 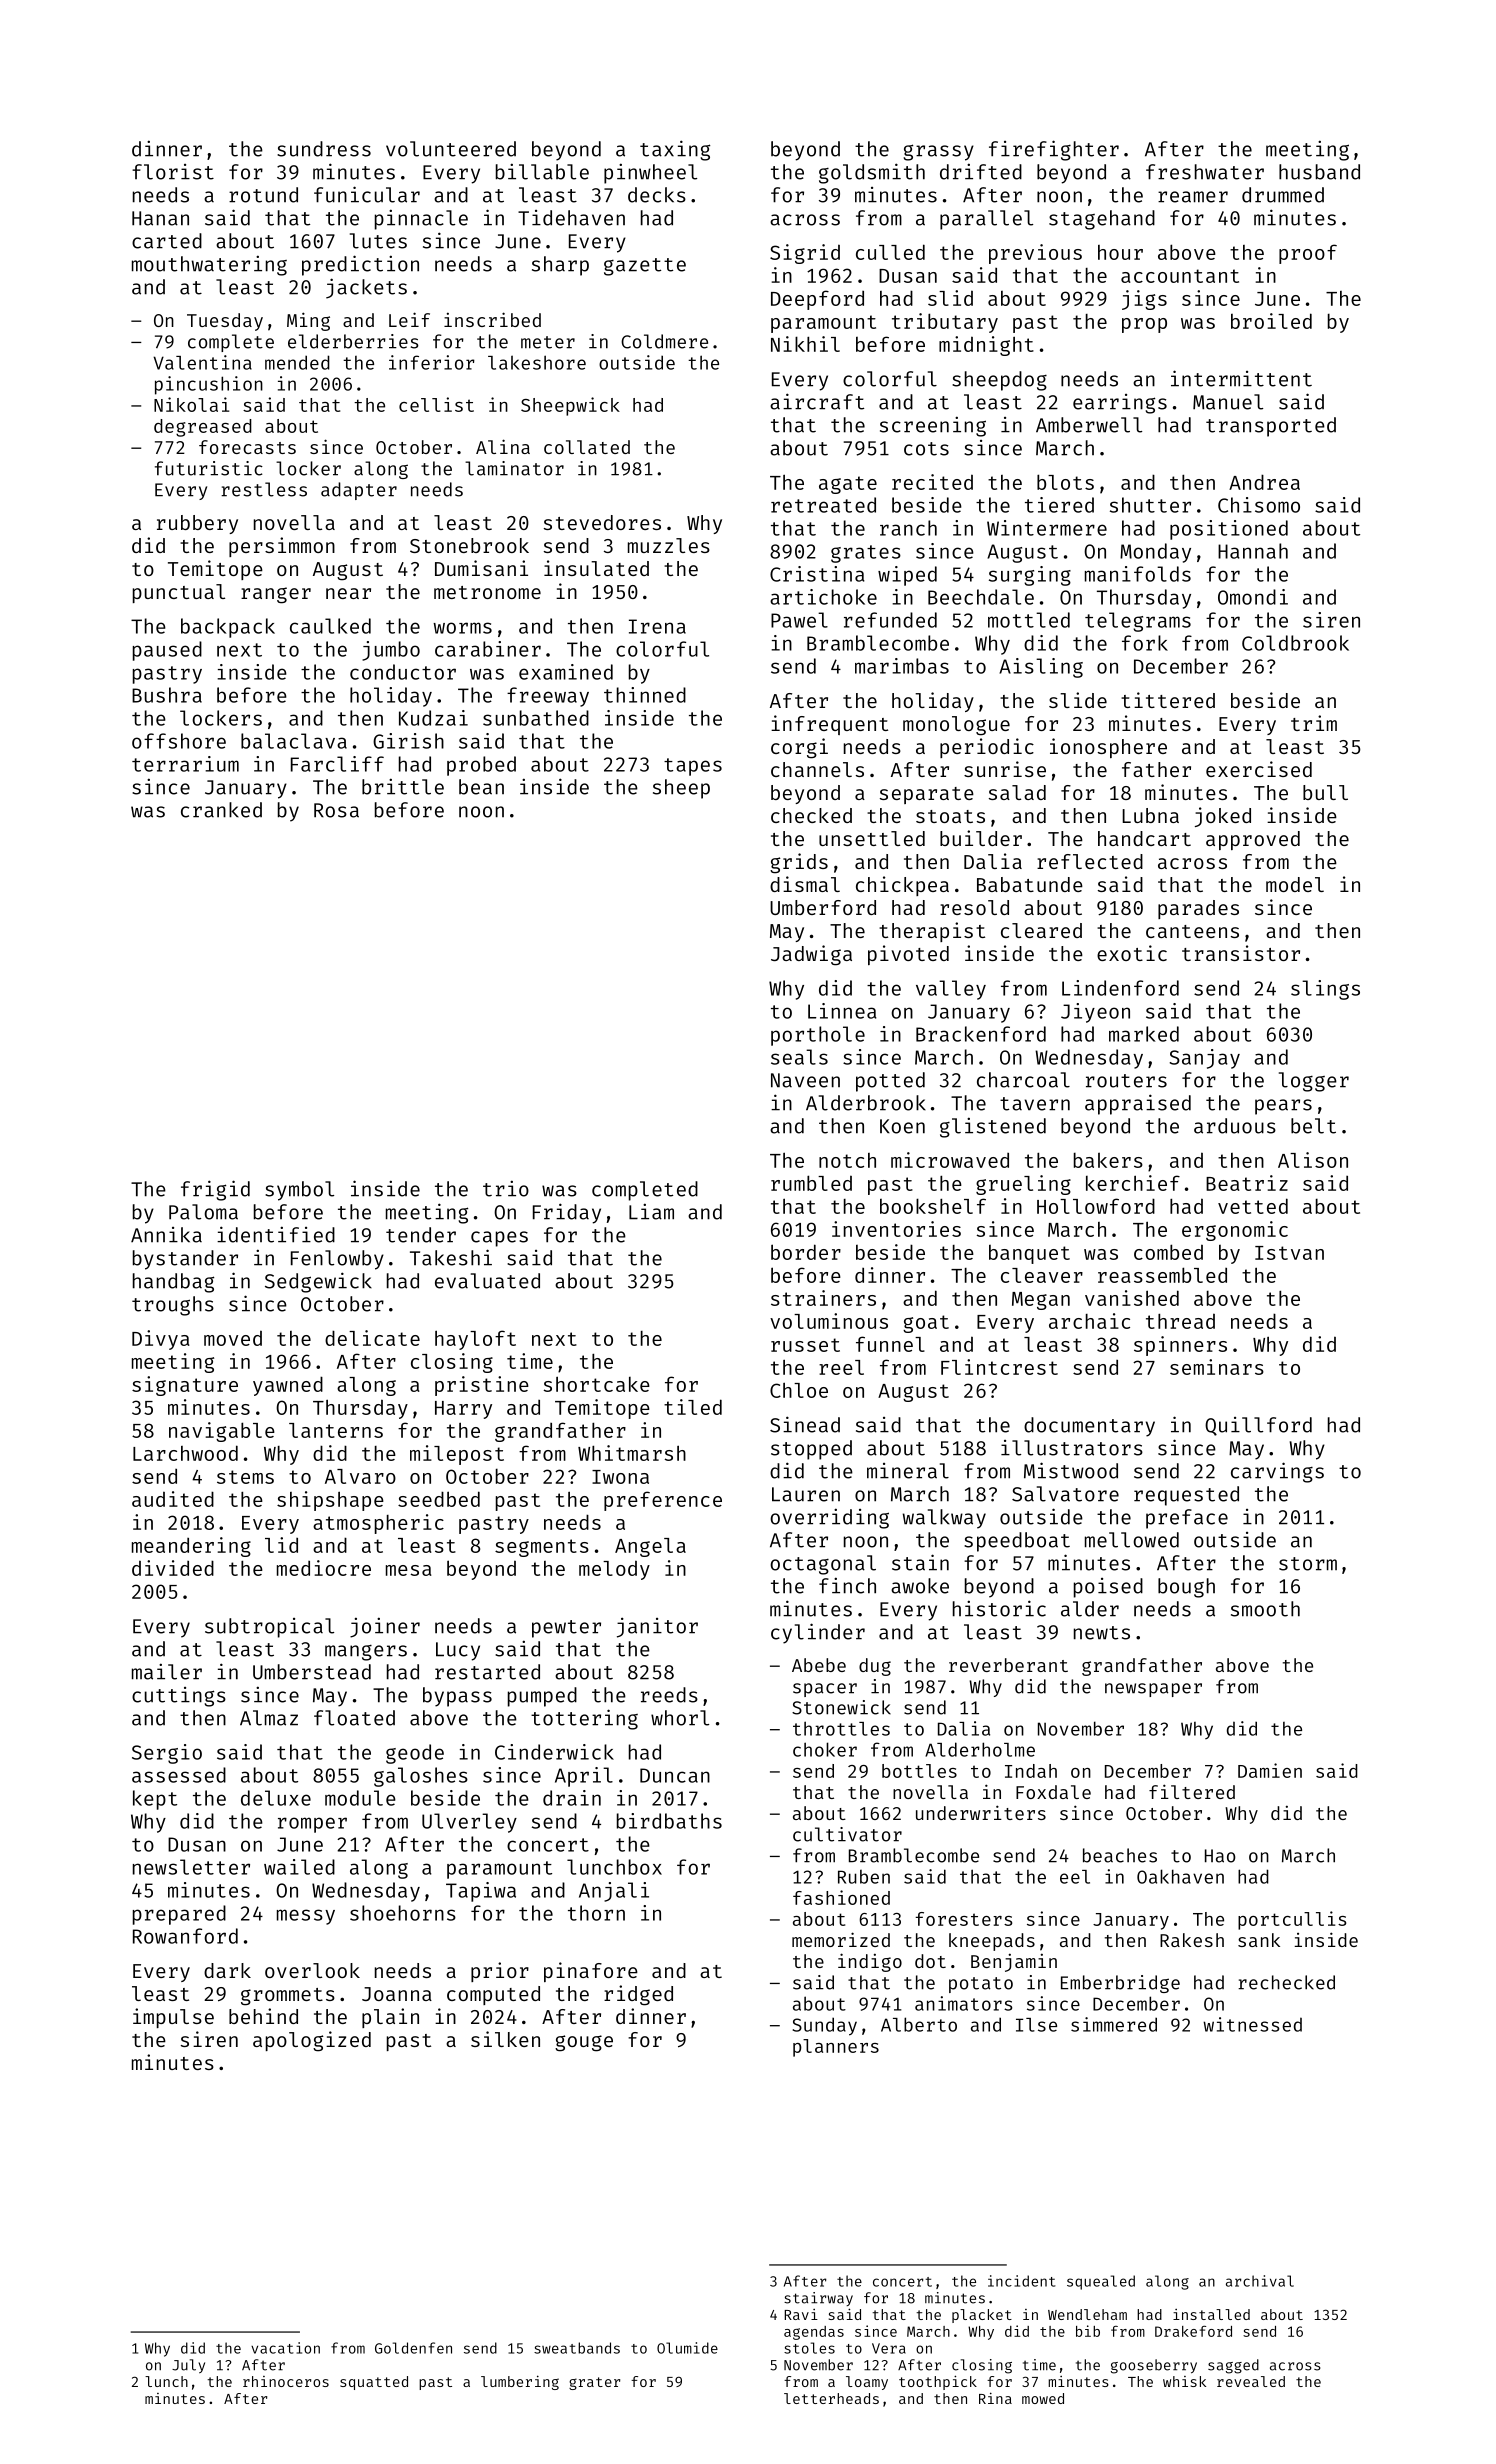 What do you see at coordinates (1314, 1082) in the image?
I see `logger` at bounding box center [1314, 1082].
